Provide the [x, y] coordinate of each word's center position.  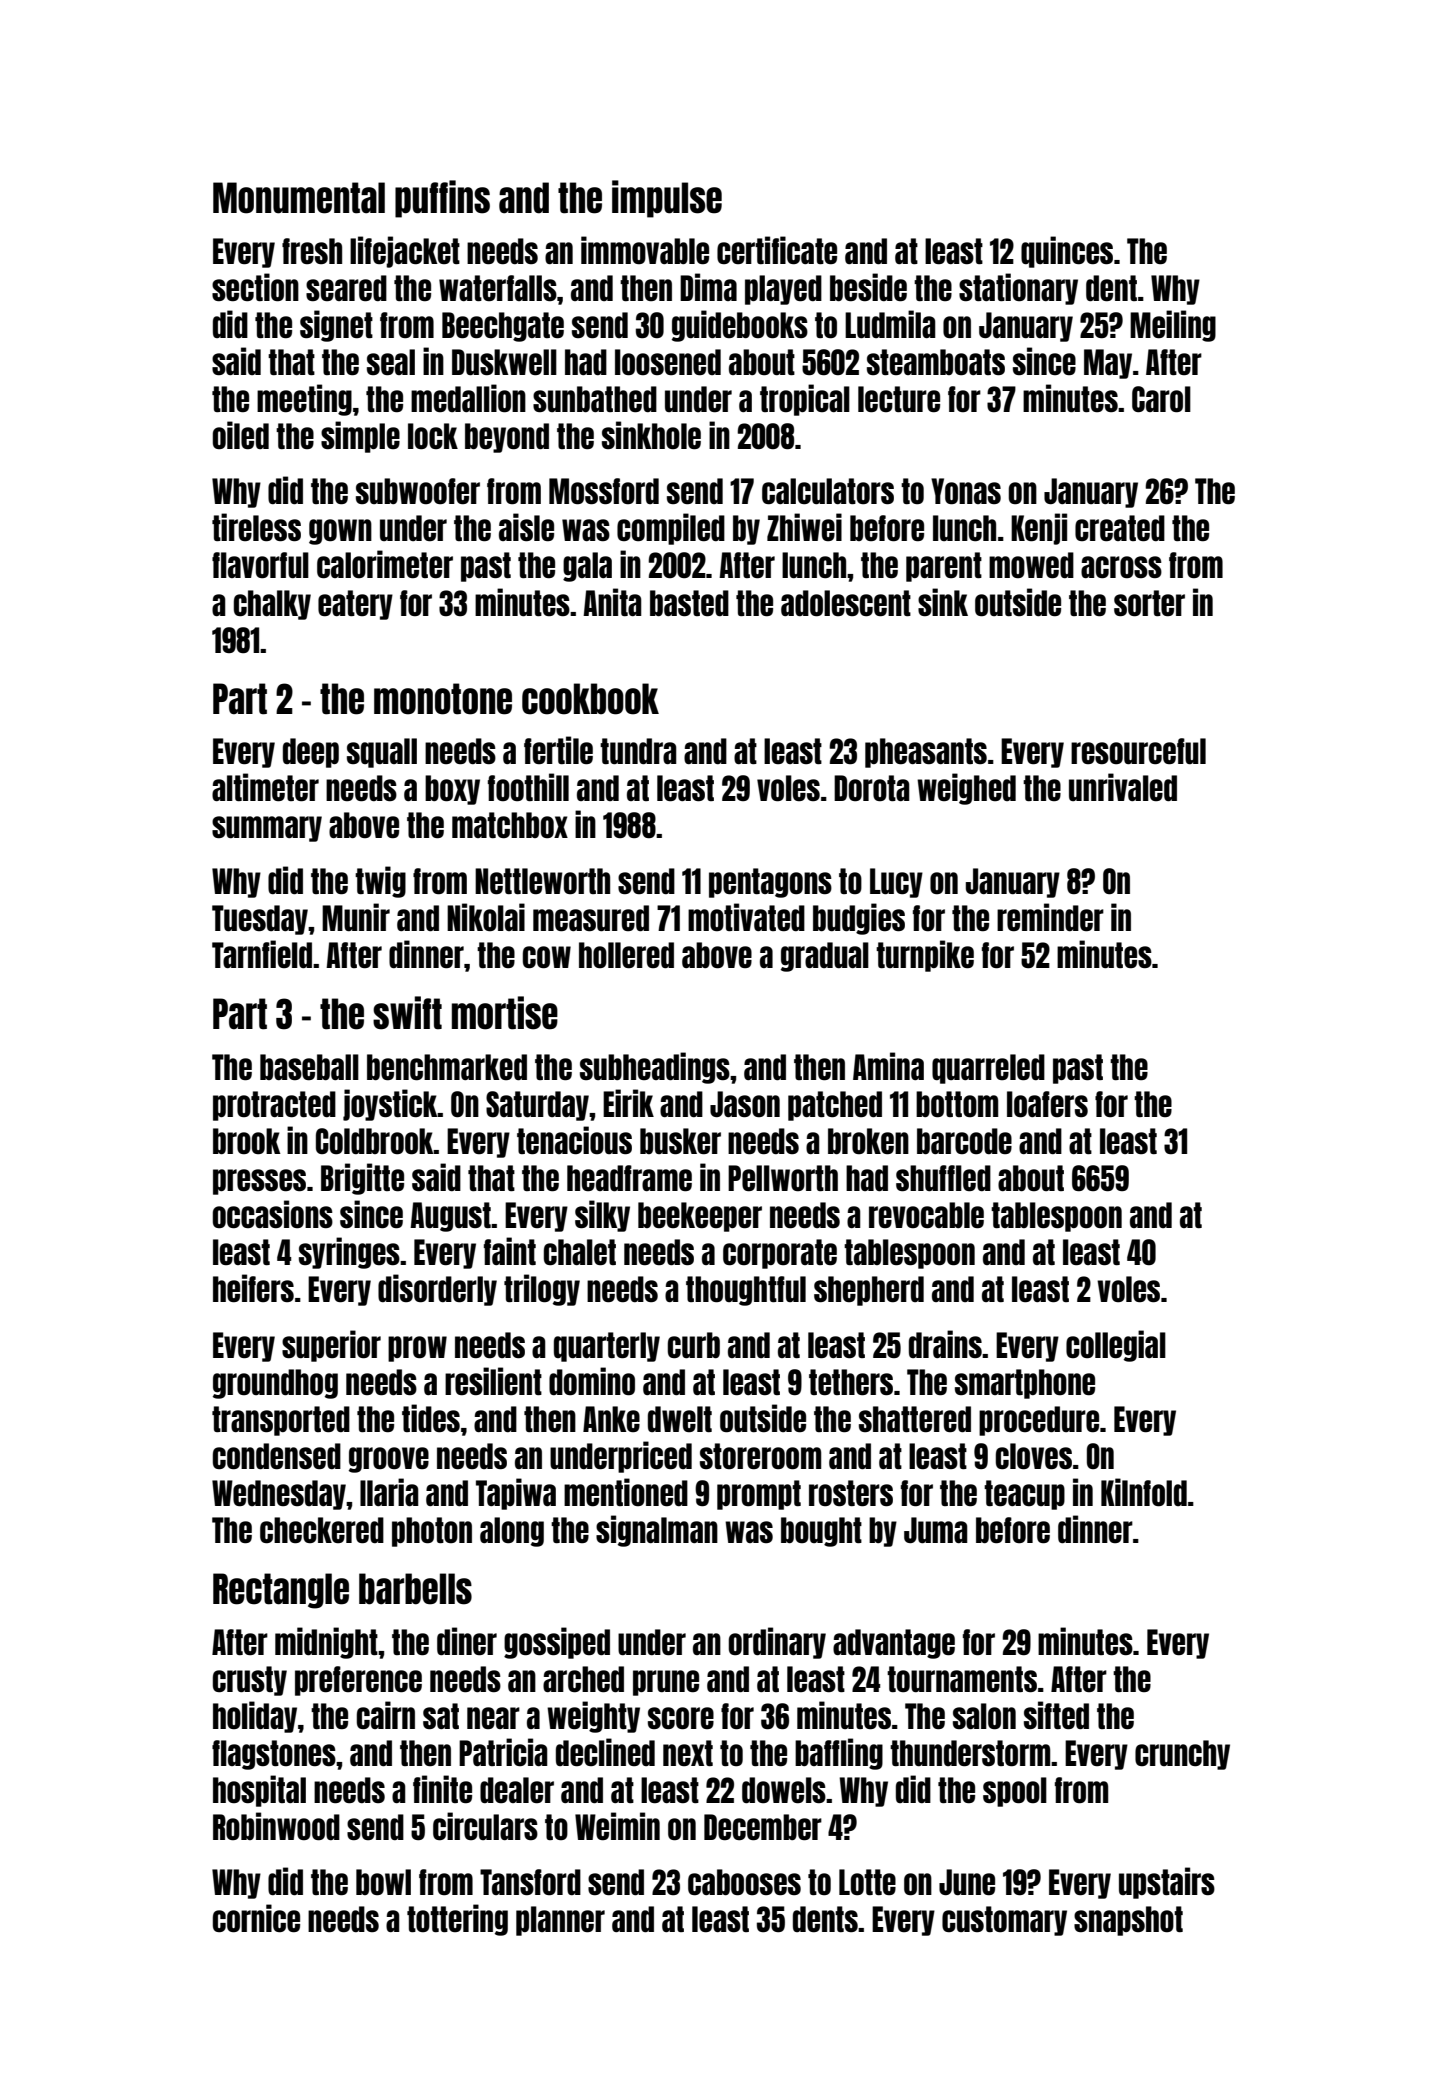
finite [442, 1789]
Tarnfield [262, 954]
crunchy [1182, 1755]
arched [583, 1679]
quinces [1067, 252]
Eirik [628, 1103]
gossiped [557, 1643]
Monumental [299, 198]
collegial [1116, 1346]
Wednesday [279, 1495]
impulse [667, 199]
